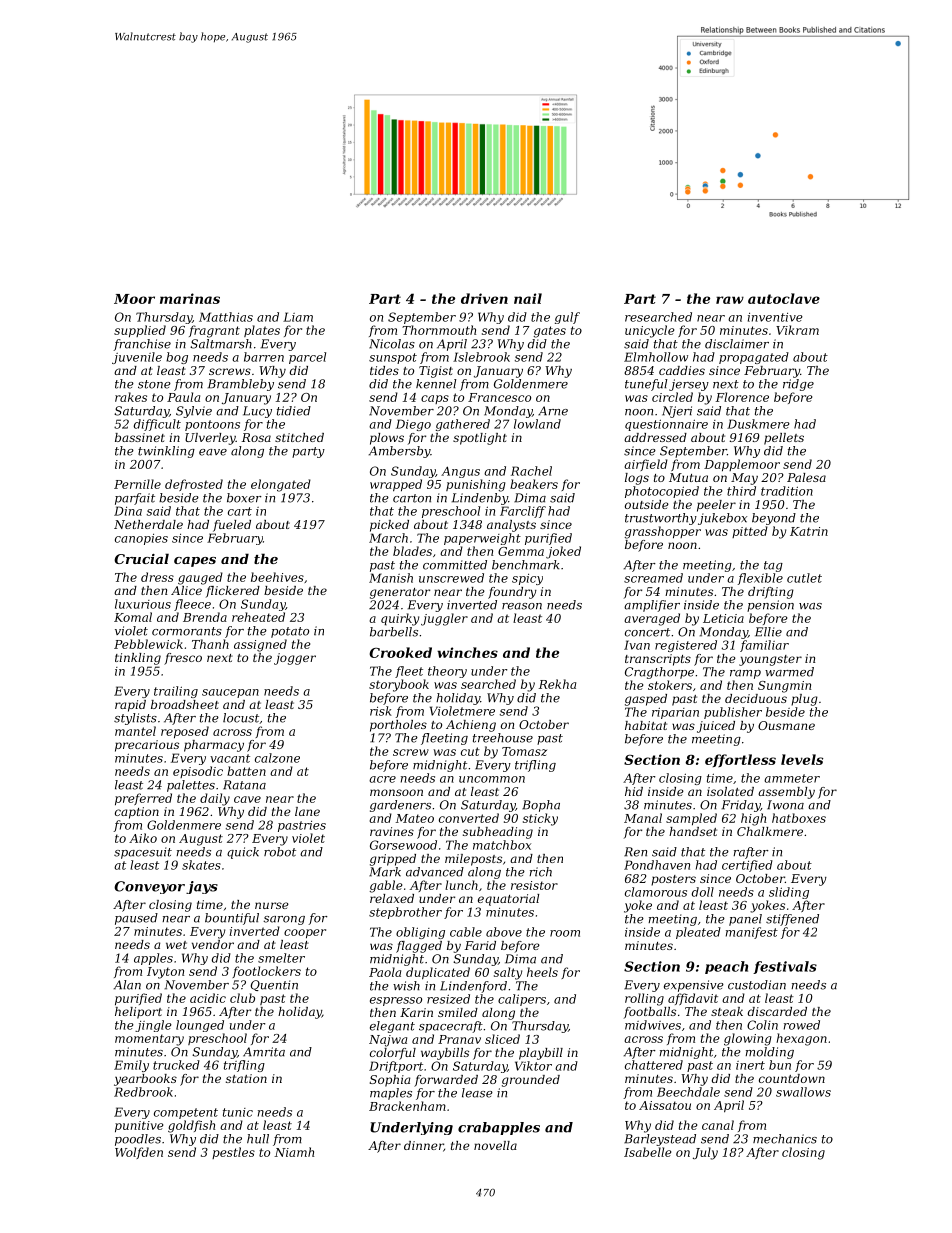 This screenshot has width=952, height=1233. I want to click on habitat, so click(646, 725).
